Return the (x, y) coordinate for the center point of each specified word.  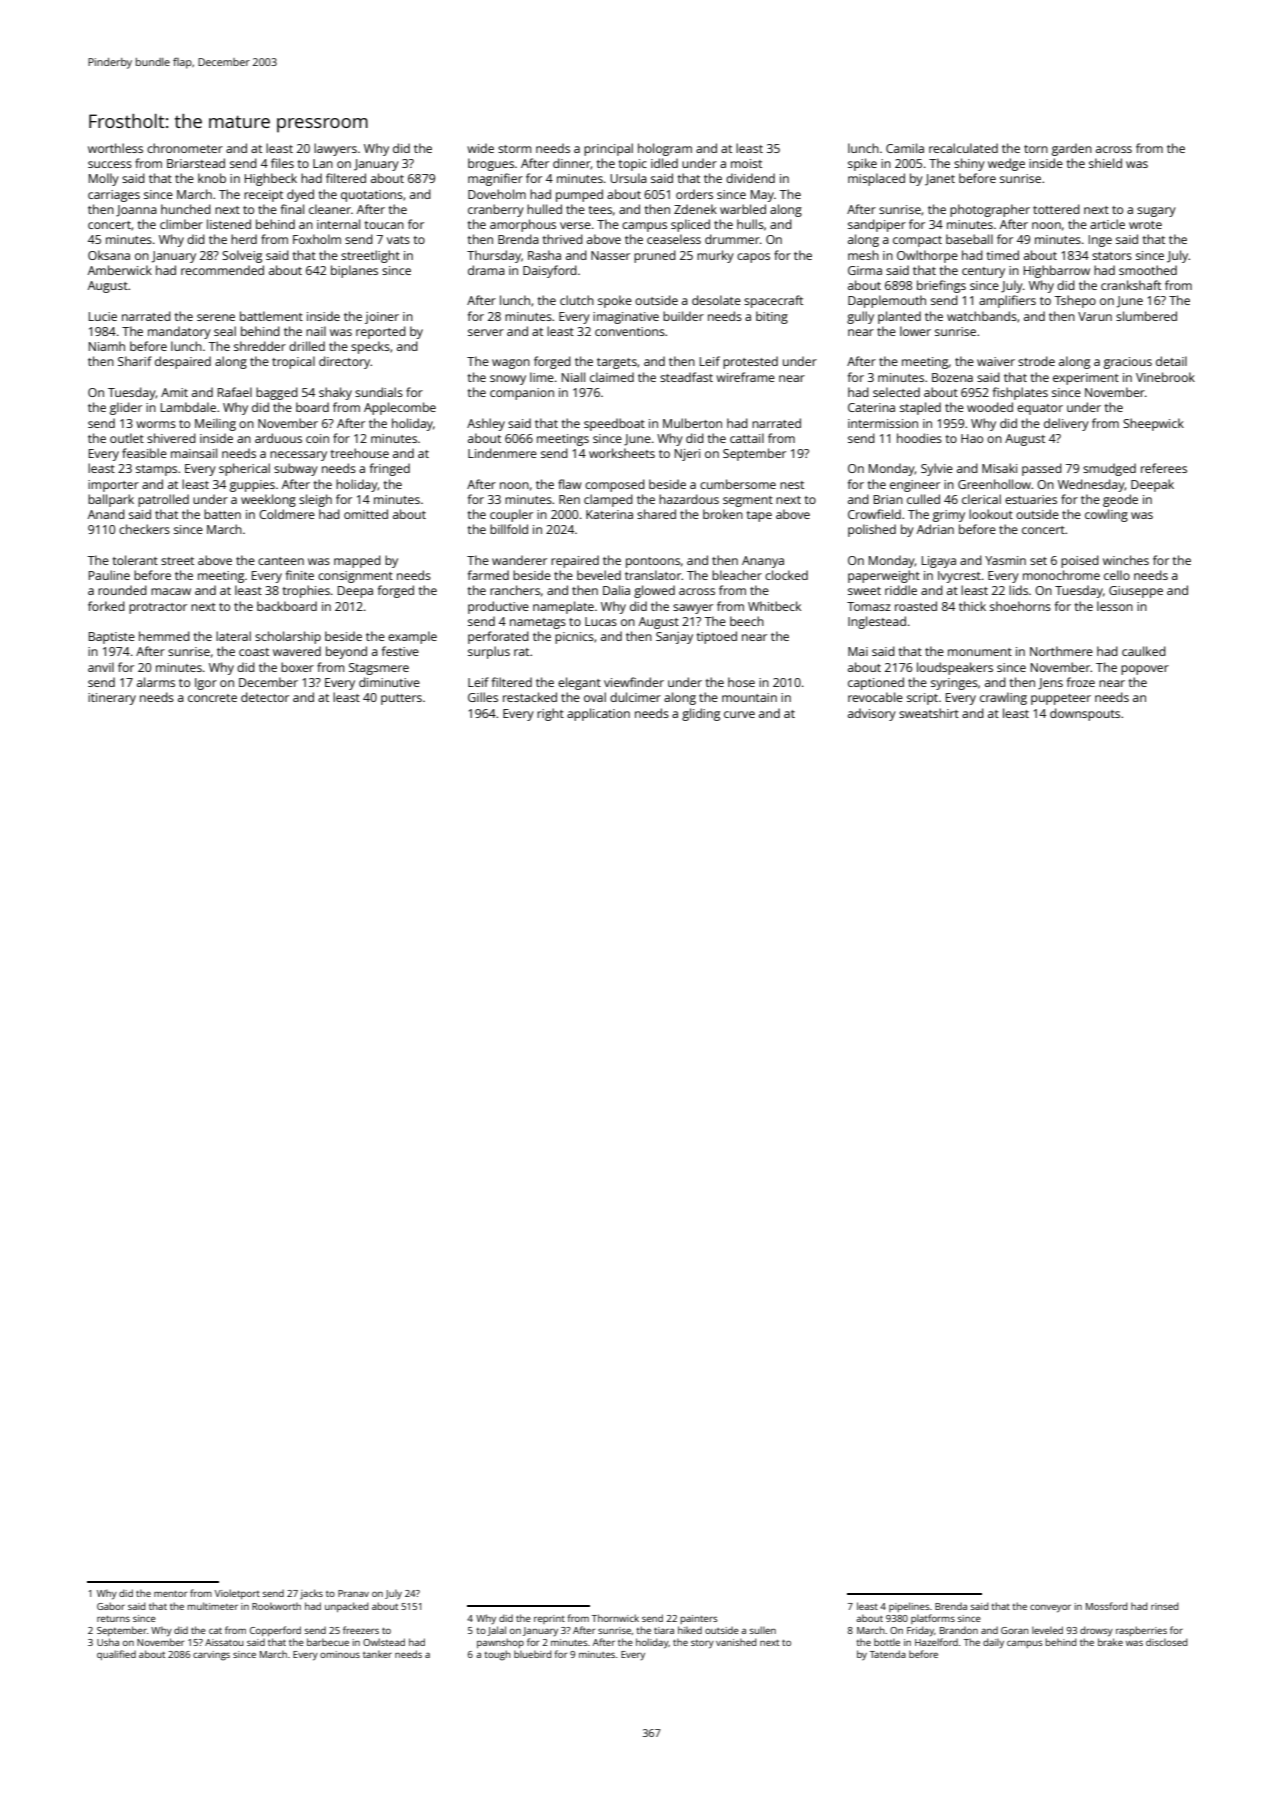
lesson (1115, 606)
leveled (1047, 1630)
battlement (271, 316)
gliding (701, 714)
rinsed (1165, 1606)
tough (497, 1655)
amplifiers (1007, 301)
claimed (612, 377)
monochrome (1061, 575)
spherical (244, 469)
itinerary (112, 699)
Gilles (483, 697)
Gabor (111, 1606)
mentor (170, 1593)
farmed (488, 575)
